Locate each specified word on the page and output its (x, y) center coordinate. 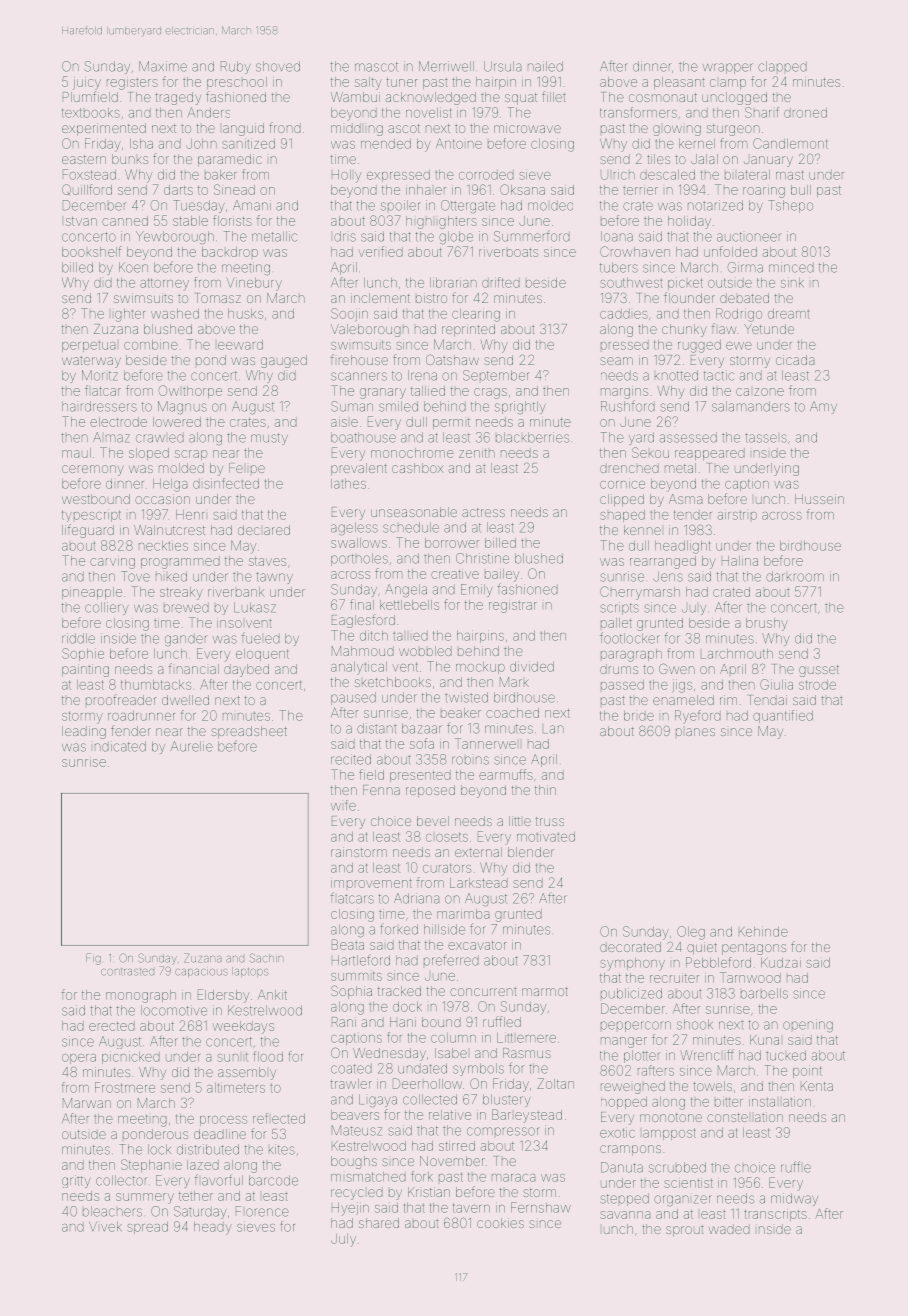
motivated (546, 837)
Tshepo (790, 206)
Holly (346, 176)
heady (213, 1228)
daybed (246, 670)
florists (232, 220)
